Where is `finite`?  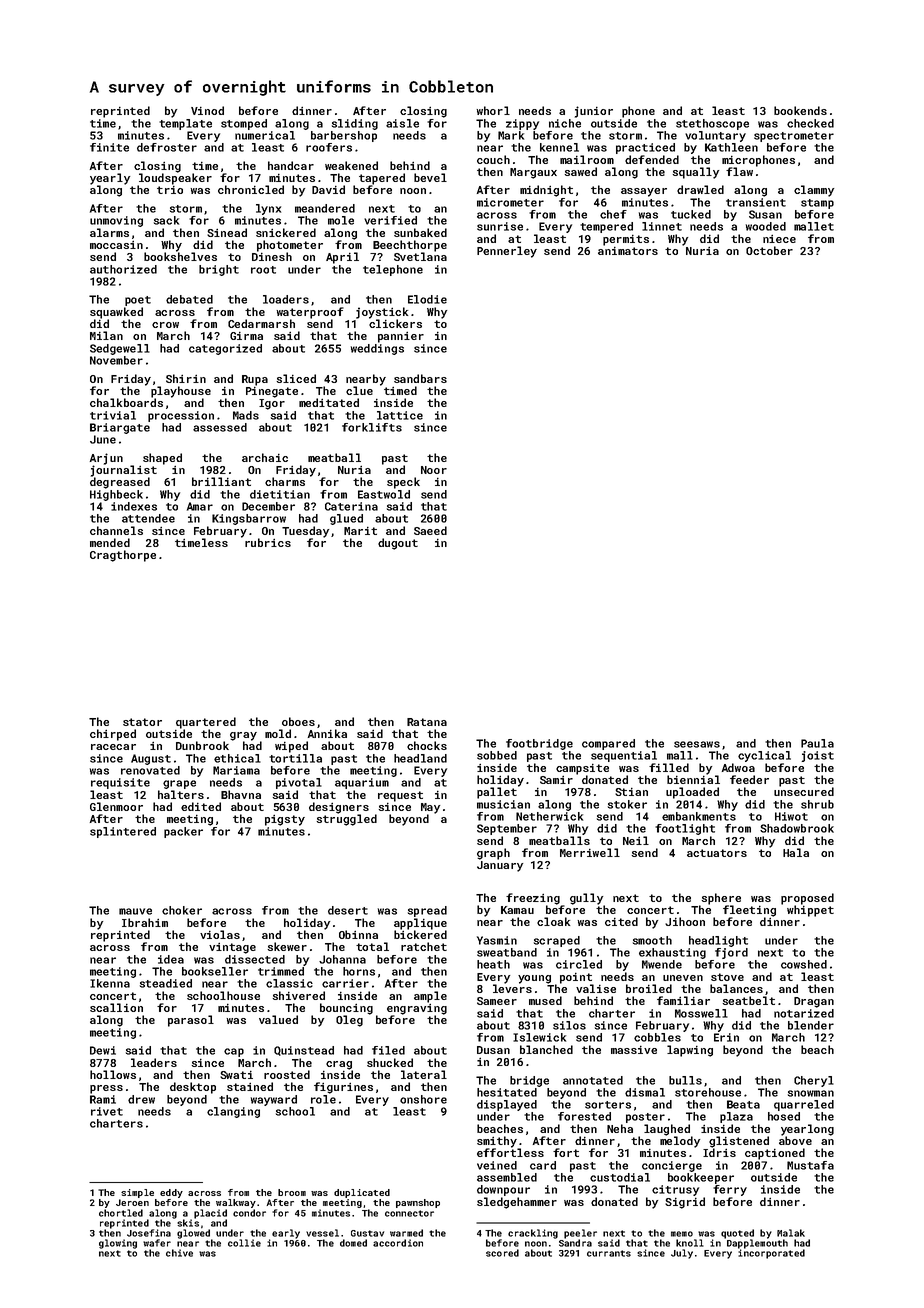
finite is located at coordinates (109, 147).
